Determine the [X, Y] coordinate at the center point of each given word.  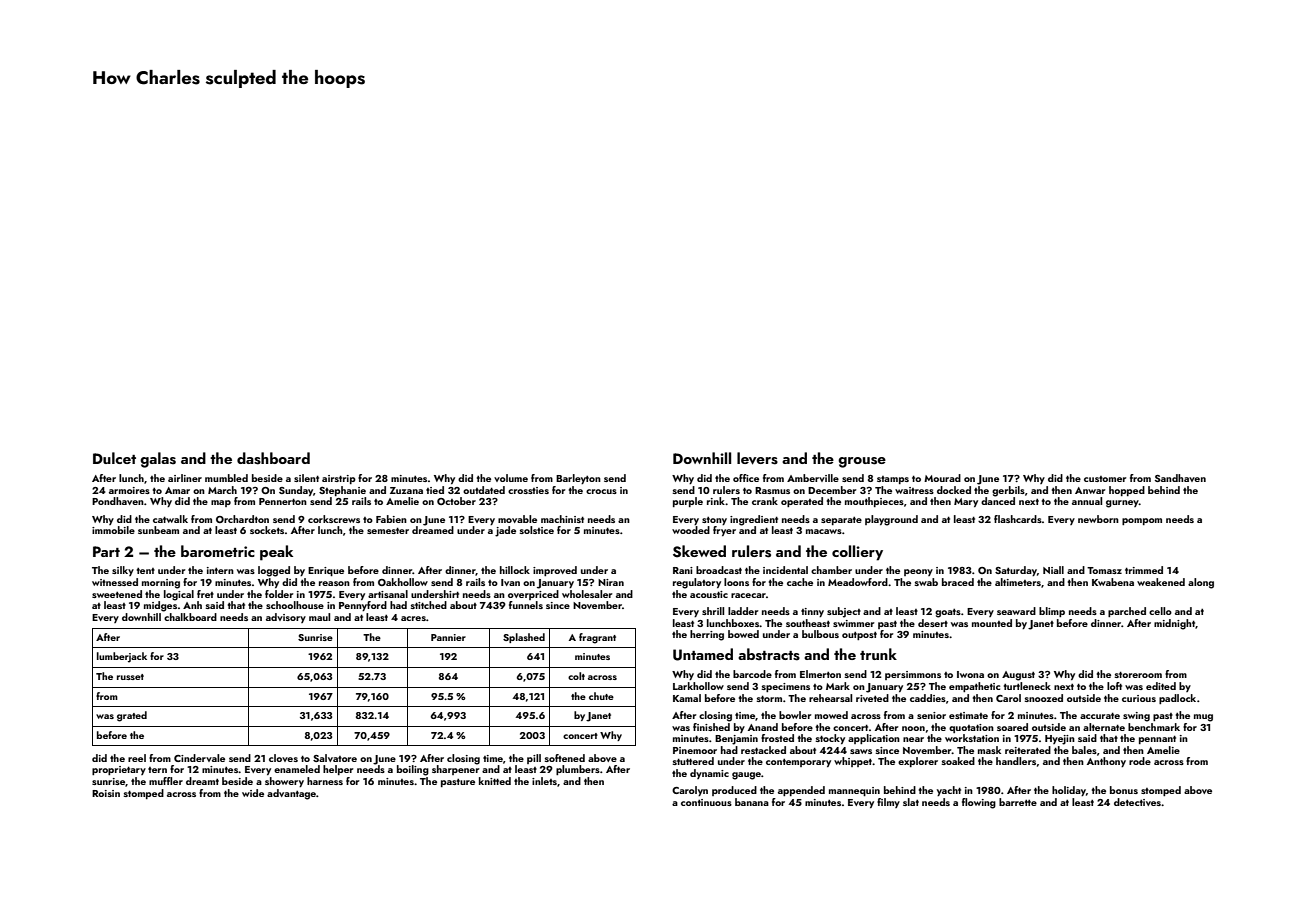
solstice [537, 530]
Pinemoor [695, 750]
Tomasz [1104, 570]
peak [276, 553]
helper [338, 770]
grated [132, 716]
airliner [185, 478]
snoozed [1044, 698]
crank [765, 501]
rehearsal [830, 698]
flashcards [1018, 519]
